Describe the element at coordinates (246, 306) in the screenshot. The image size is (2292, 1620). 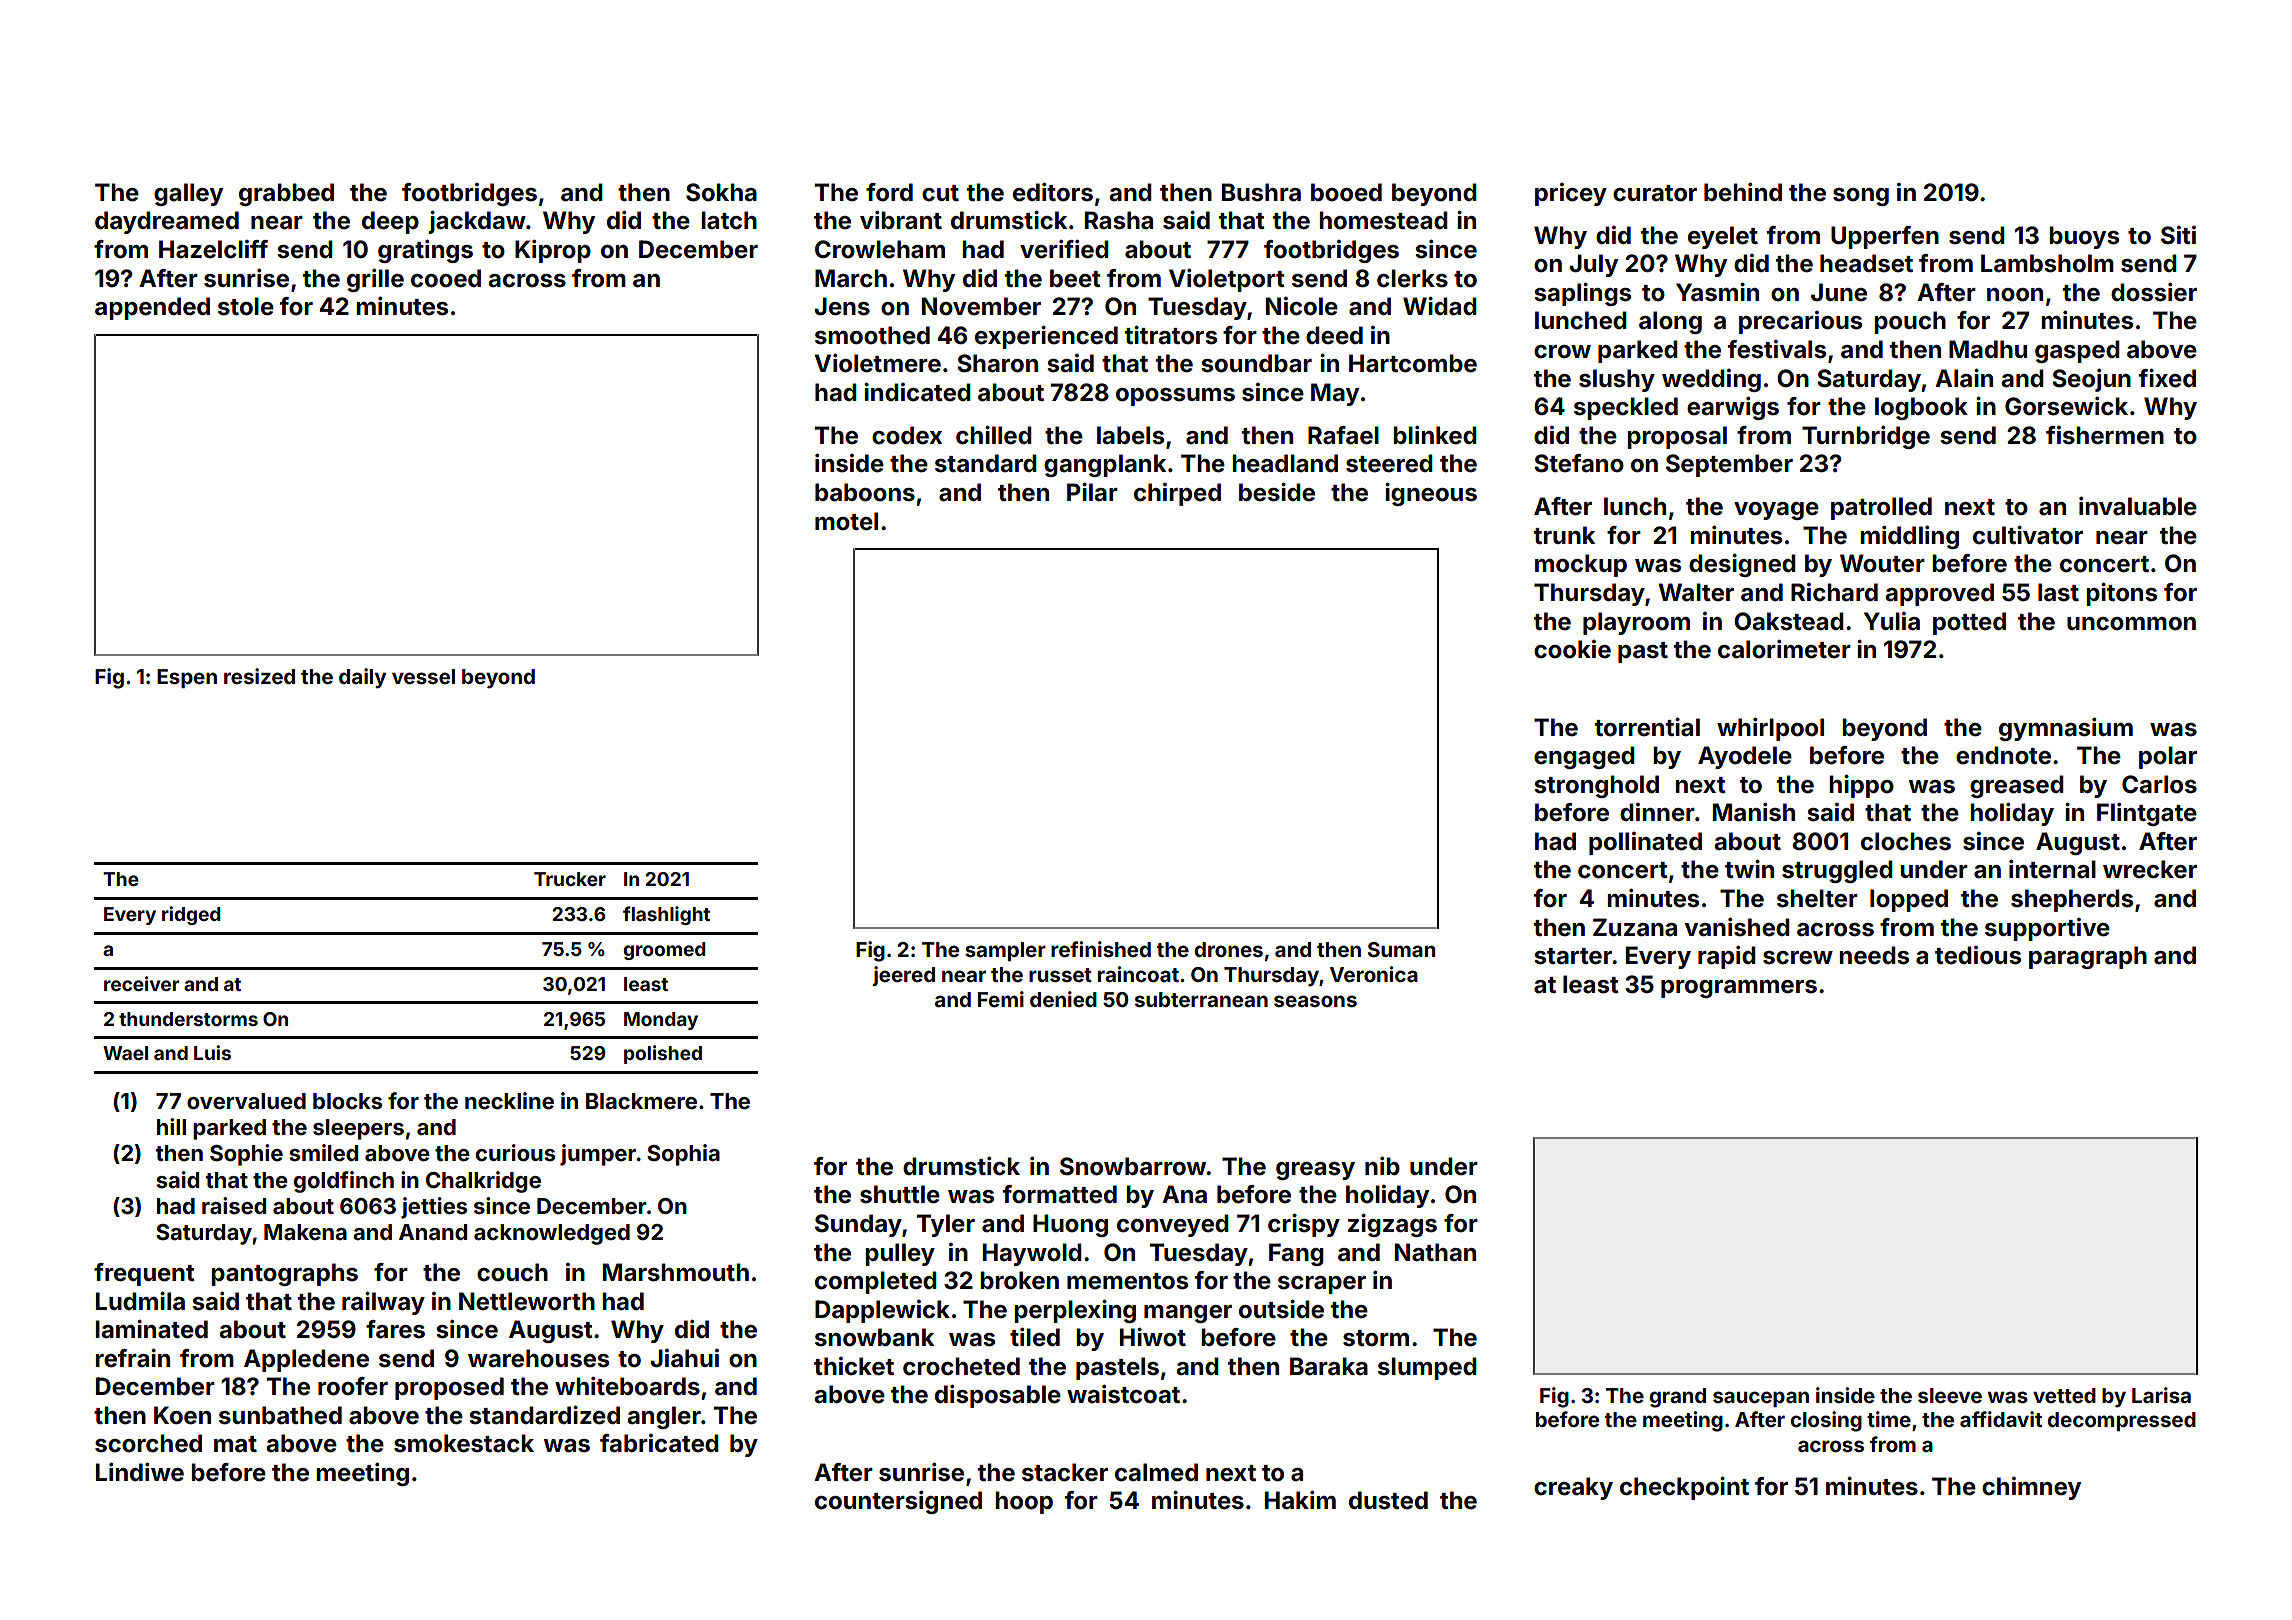
I see `stole` at that location.
